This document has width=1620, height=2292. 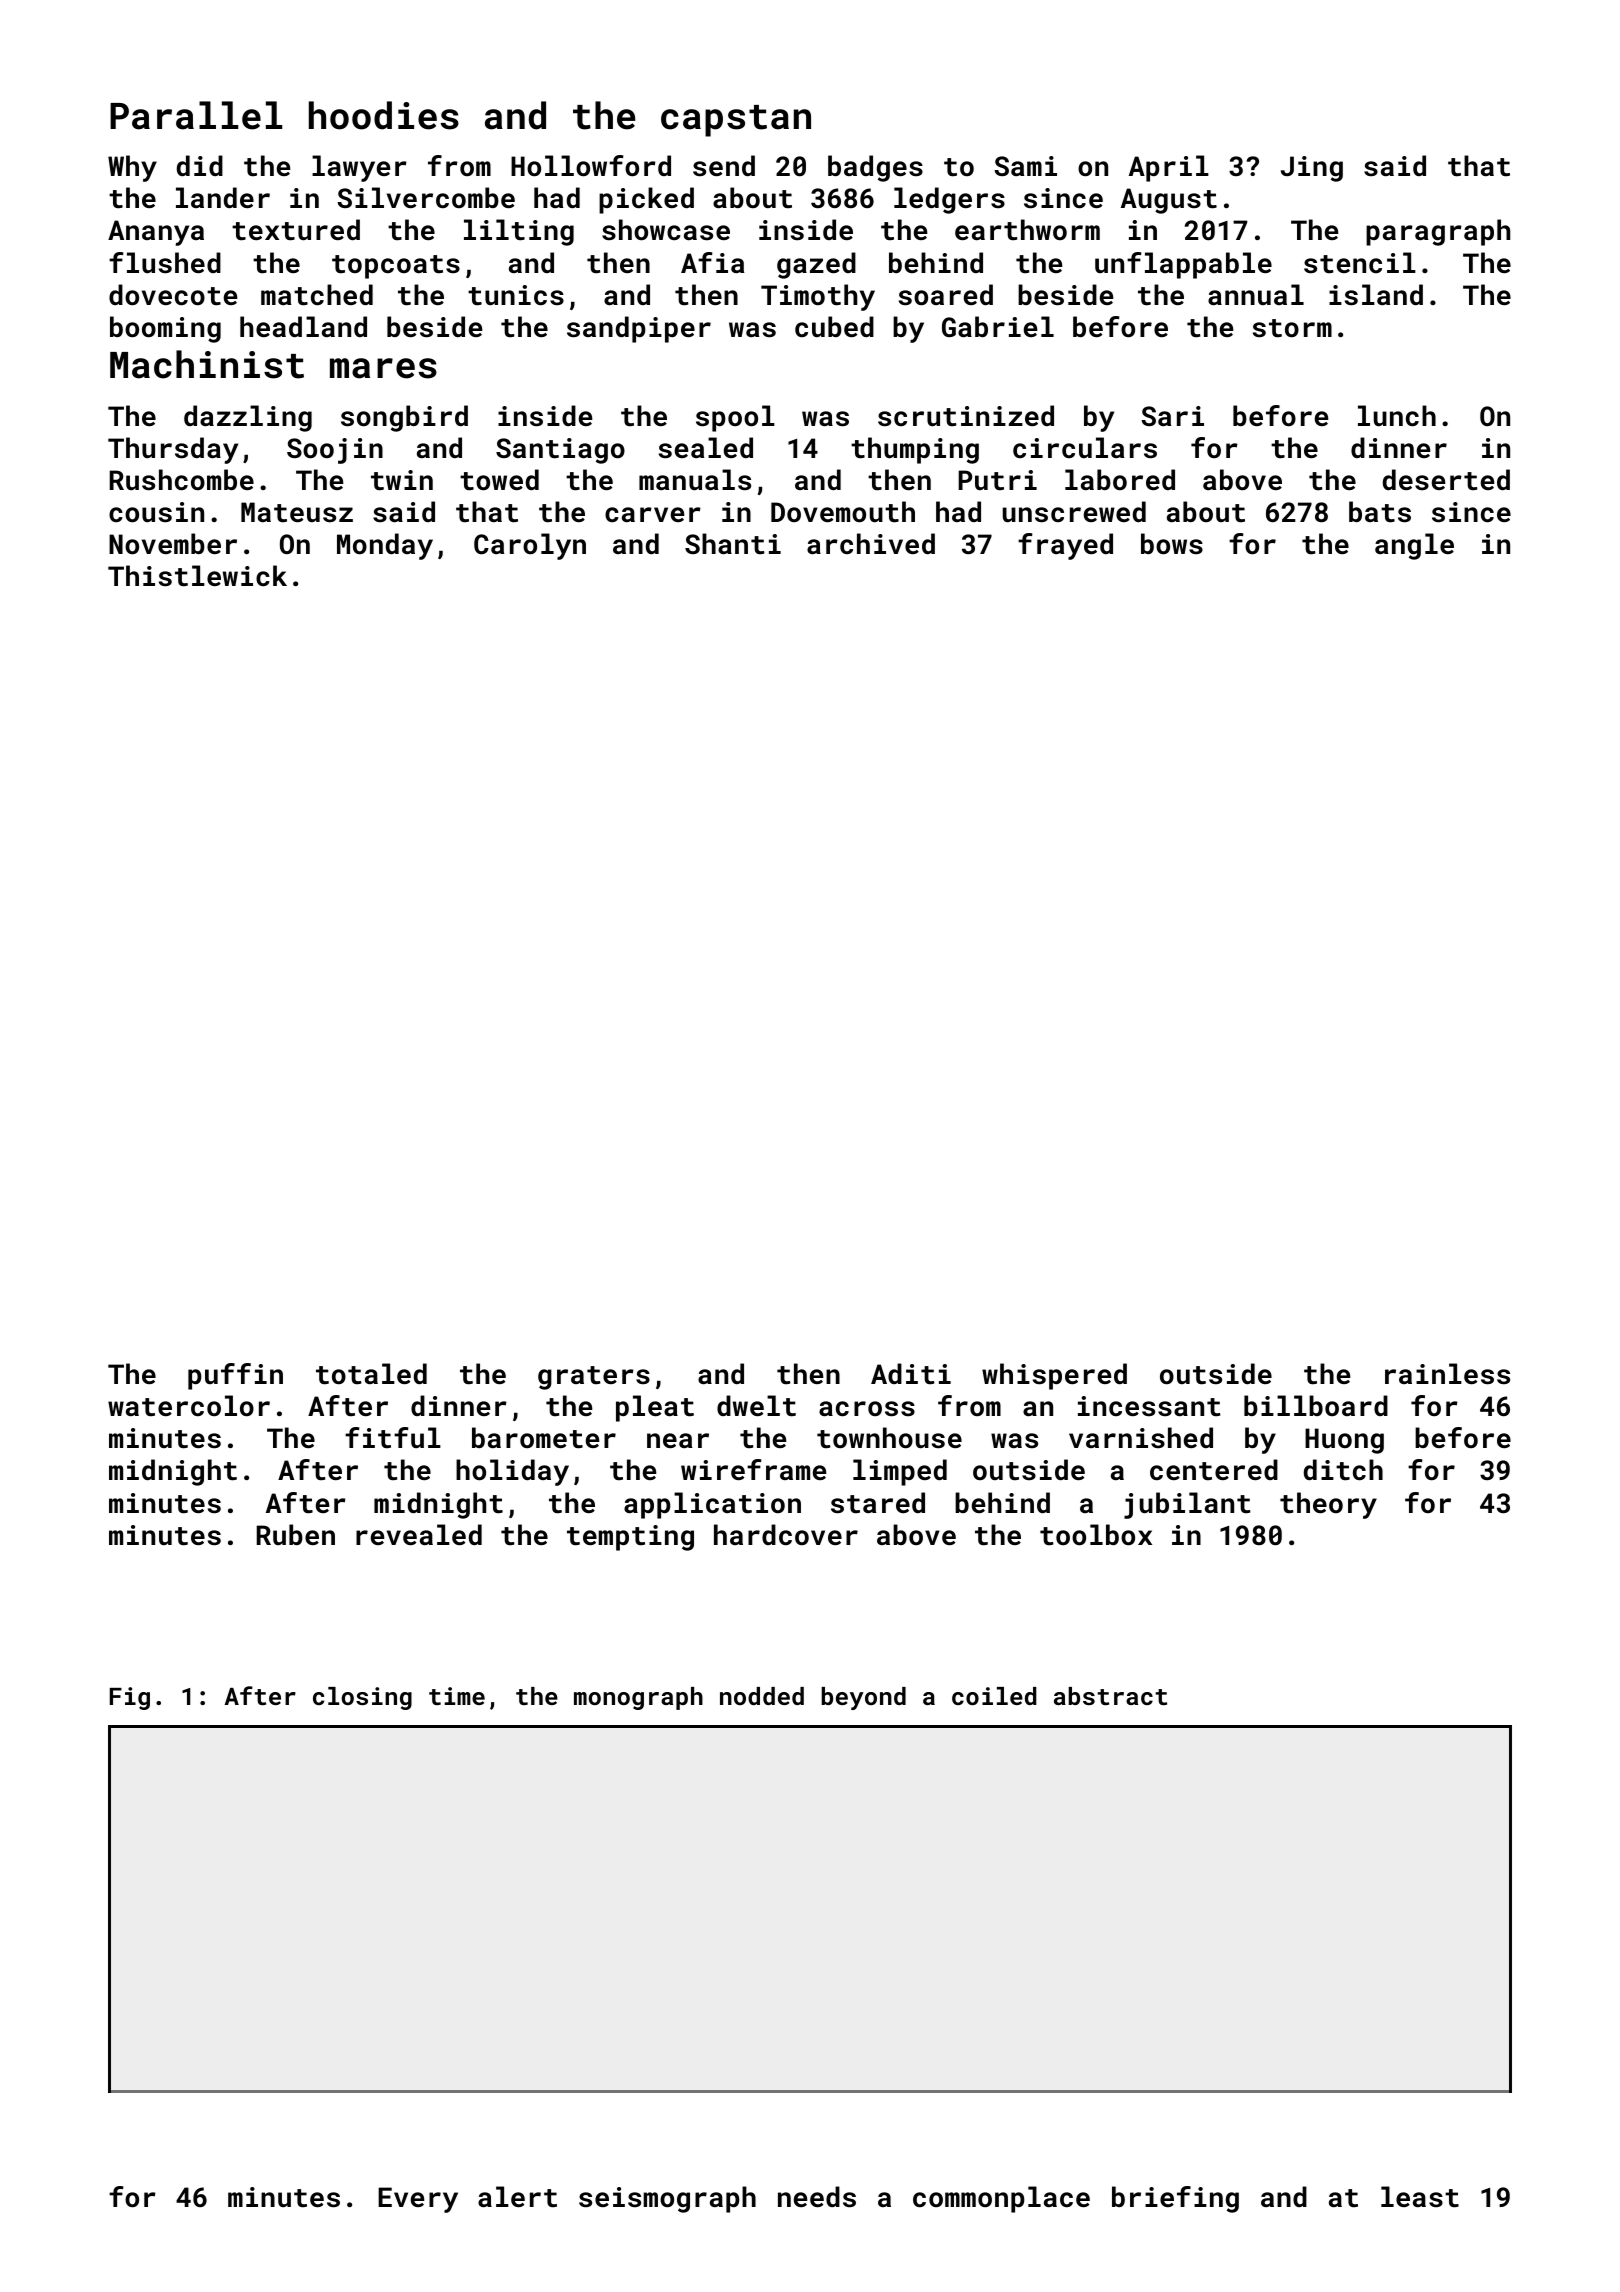 I want to click on earthworm, so click(x=1027, y=230).
